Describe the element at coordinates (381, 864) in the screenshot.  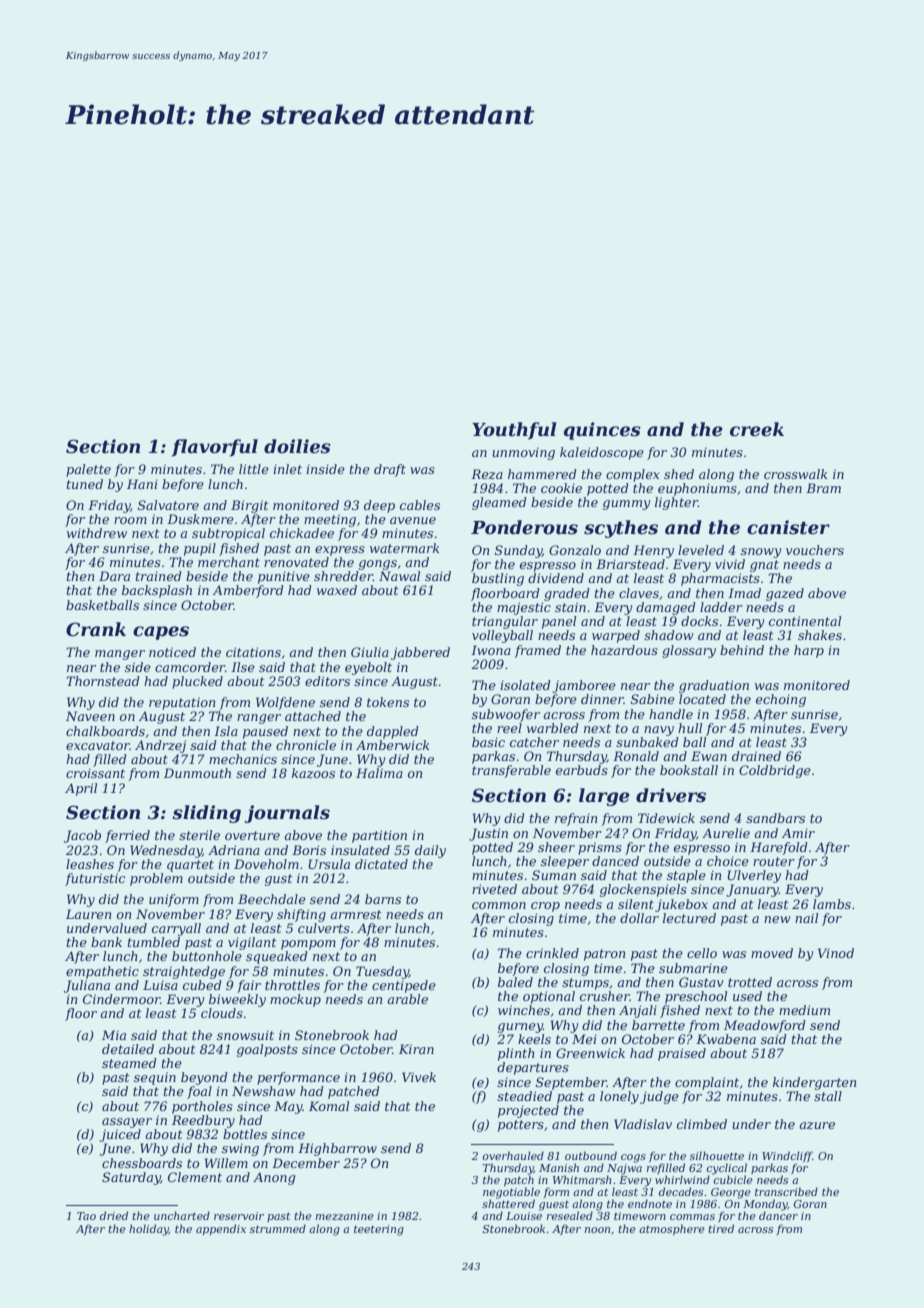
I see `dictated` at that location.
